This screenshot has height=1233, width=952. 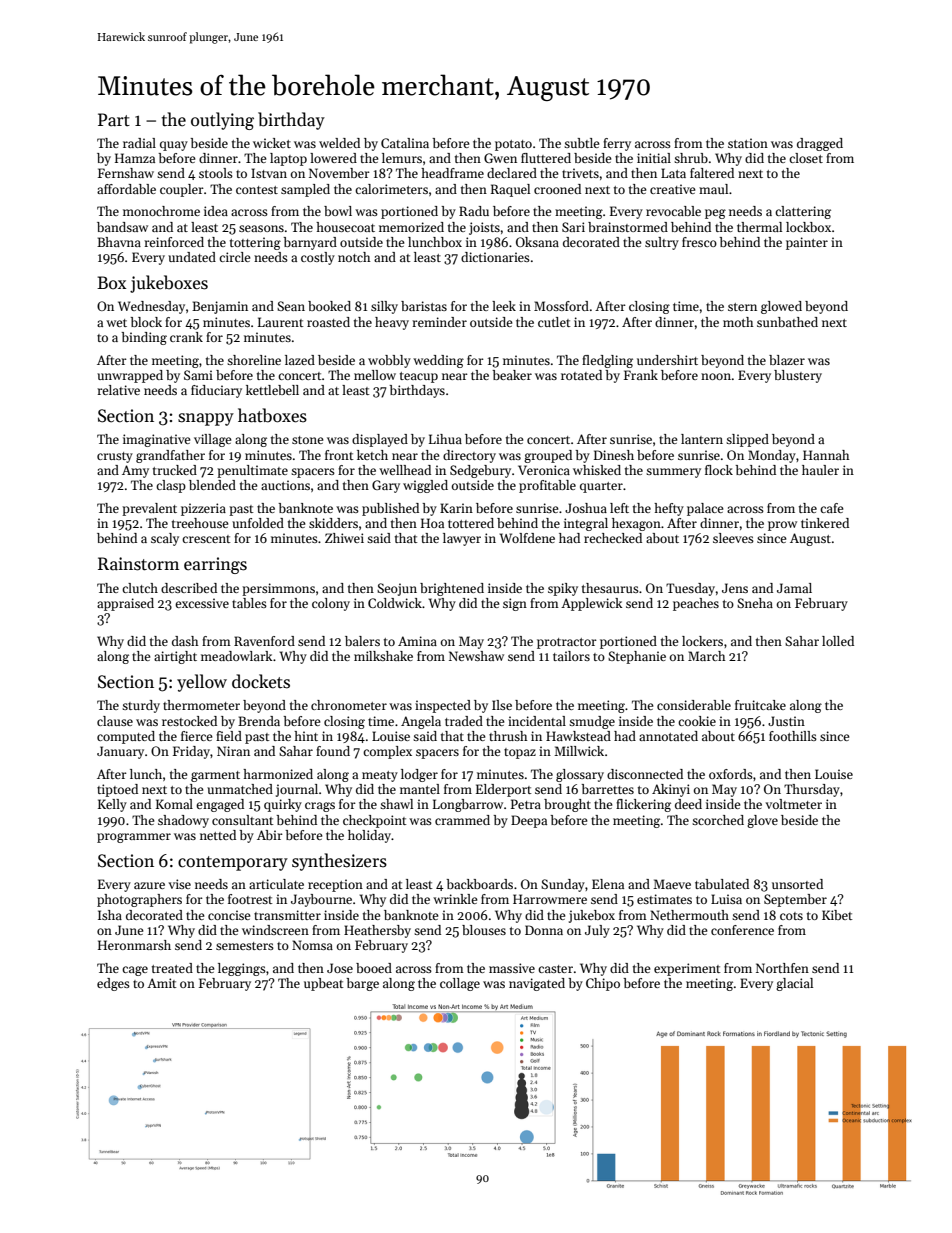 I want to click on Part, so click(x=114, y=120).
